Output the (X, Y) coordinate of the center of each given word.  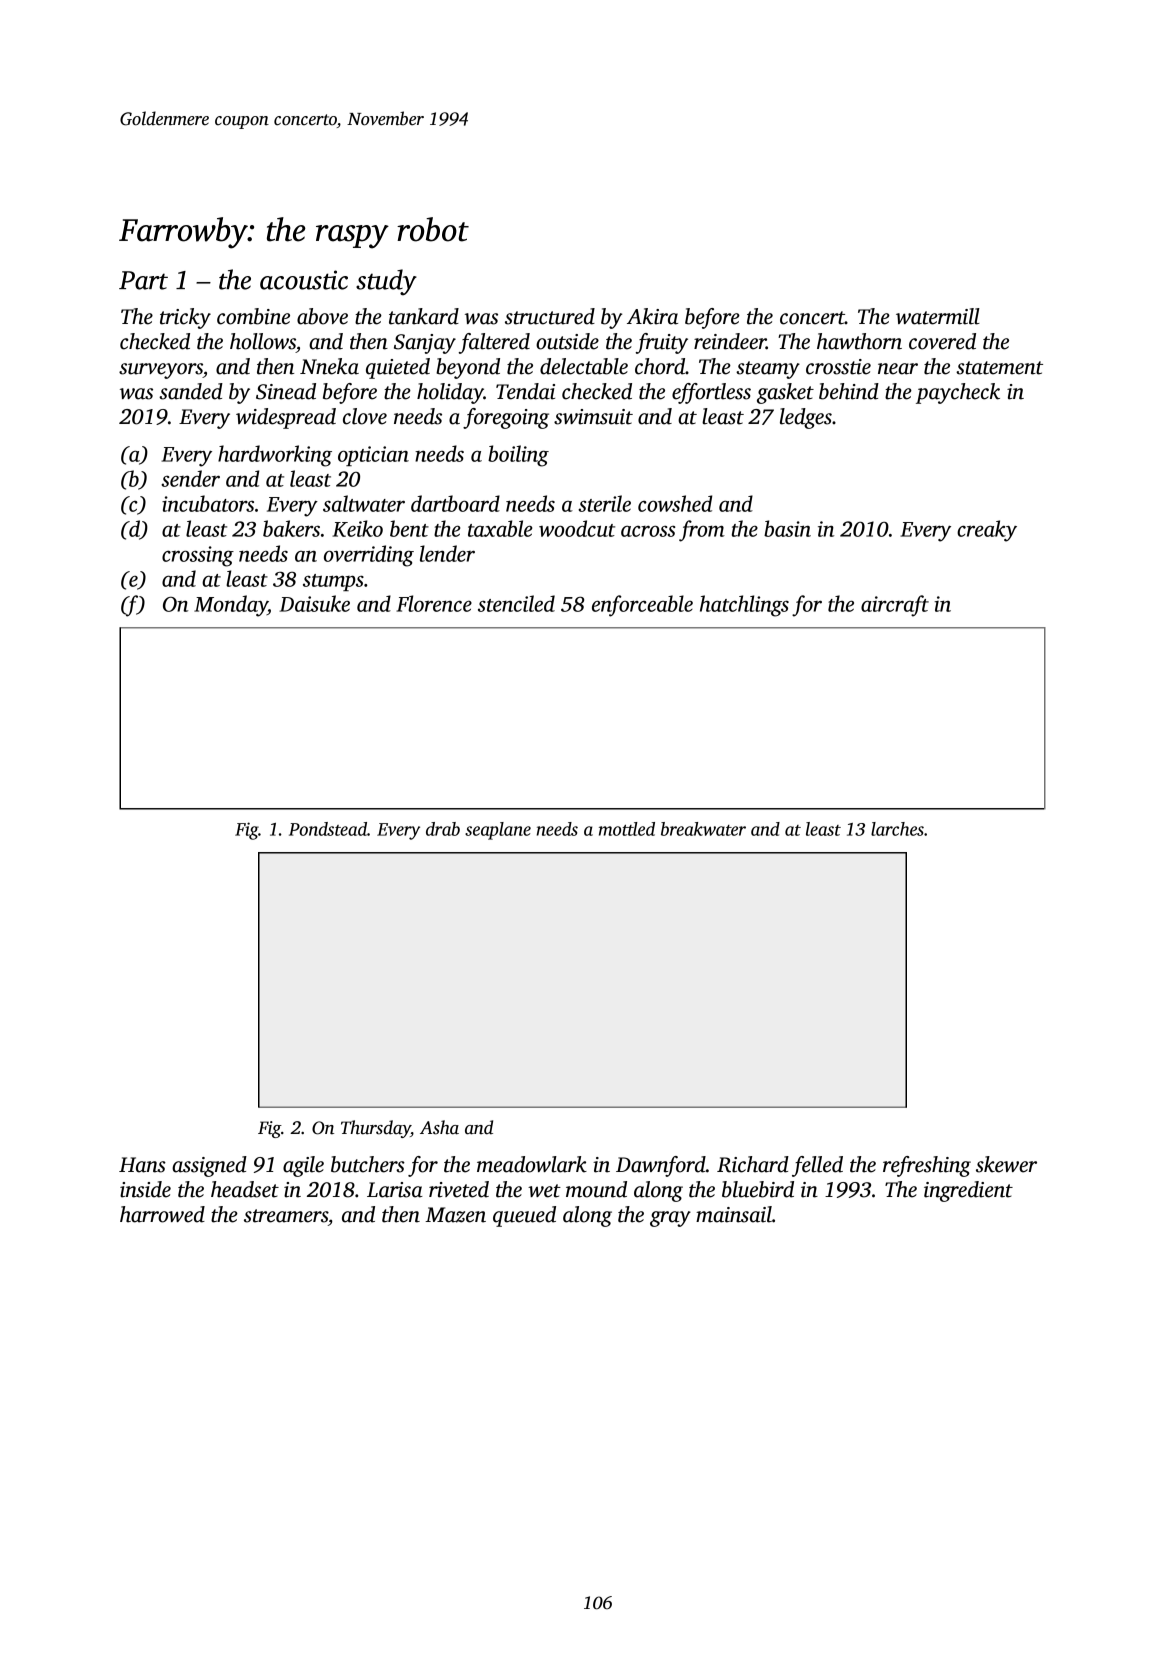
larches (897, 829)
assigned (209, 1166)
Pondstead (328, 829)
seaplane (498, 831)
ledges (806, 418)
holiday (450, 393)
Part (143, 280)
